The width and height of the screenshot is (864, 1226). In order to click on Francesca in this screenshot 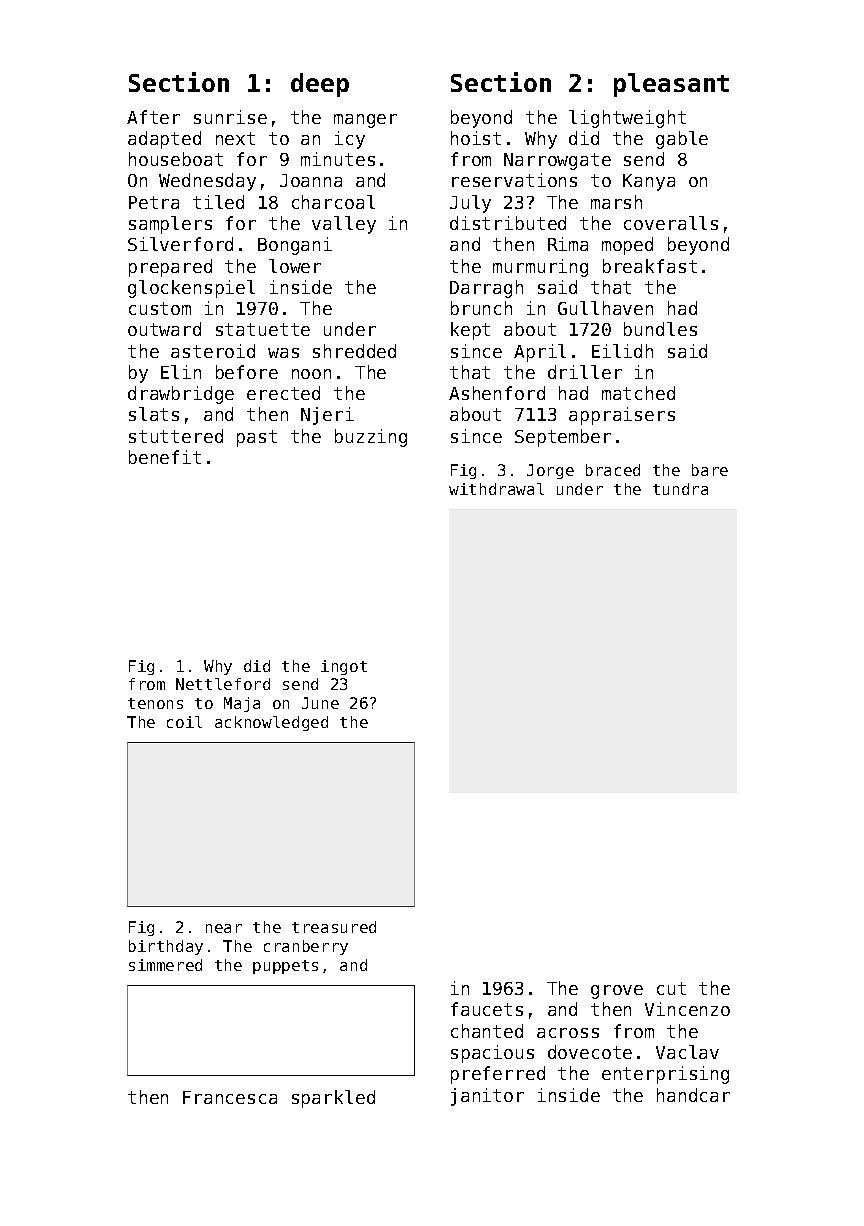, I will do `click(230, 1097)`.
